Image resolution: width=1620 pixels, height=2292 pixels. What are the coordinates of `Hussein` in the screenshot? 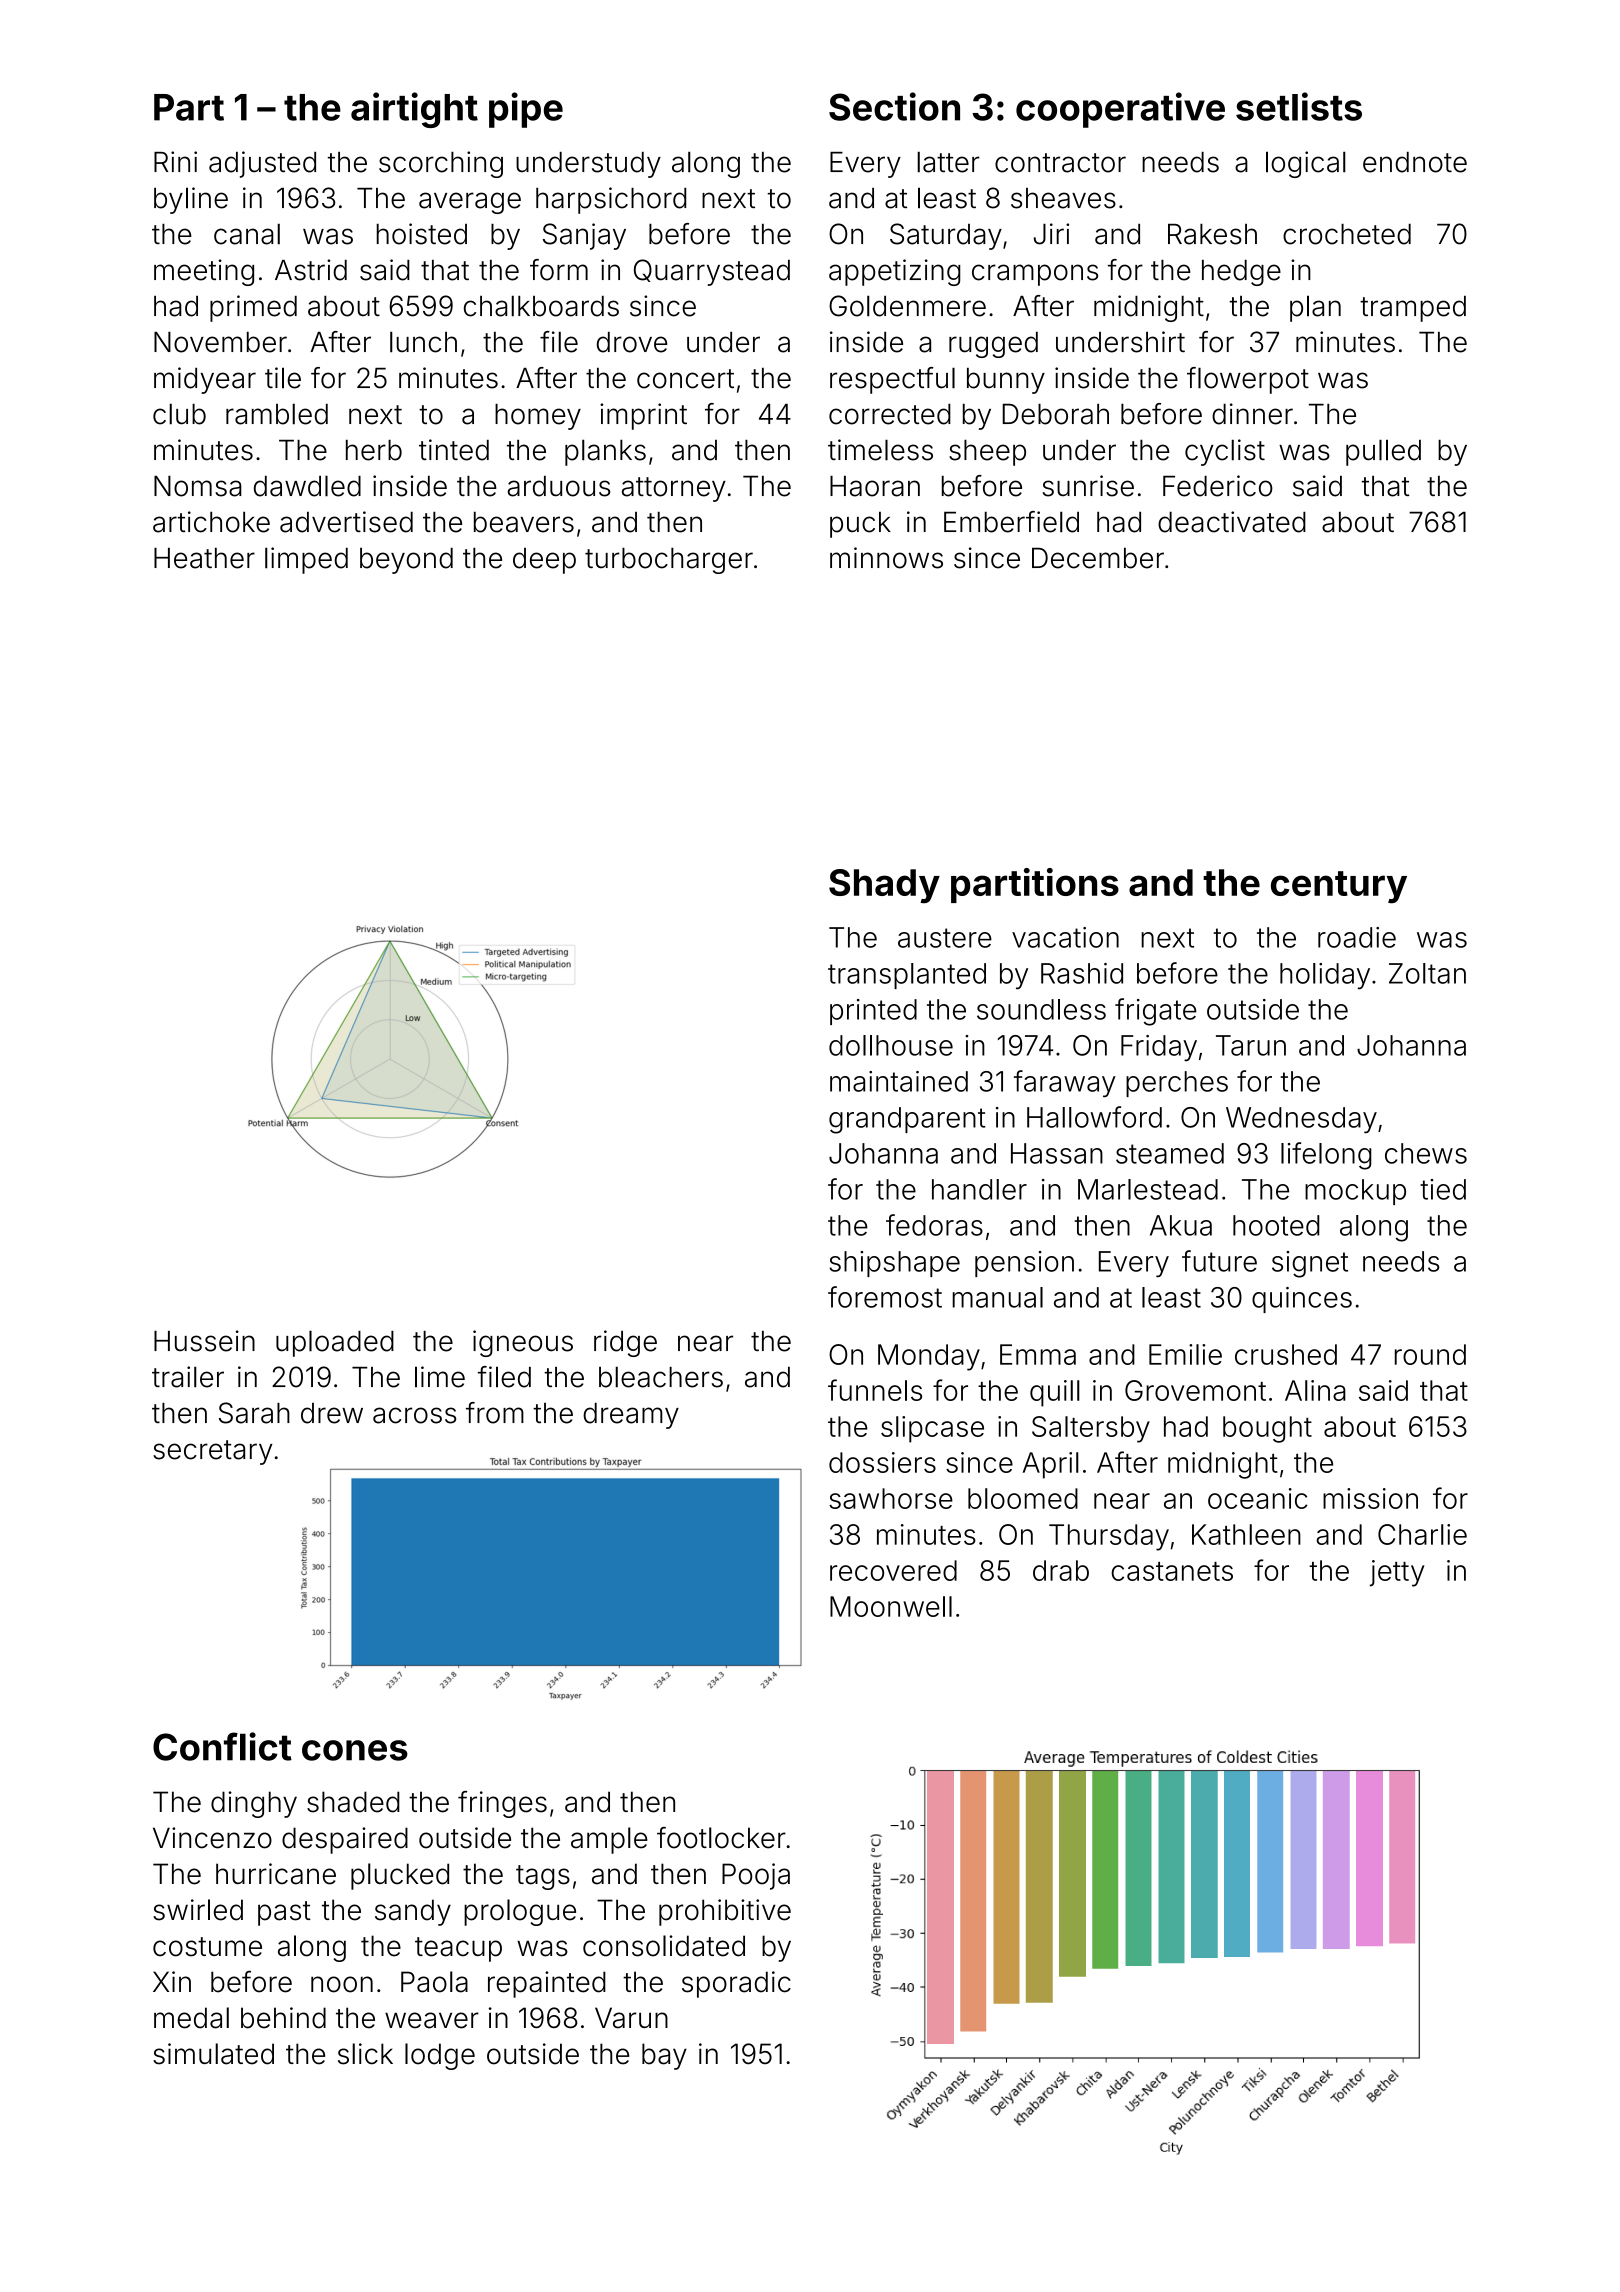 It's located at (204, 1341).
